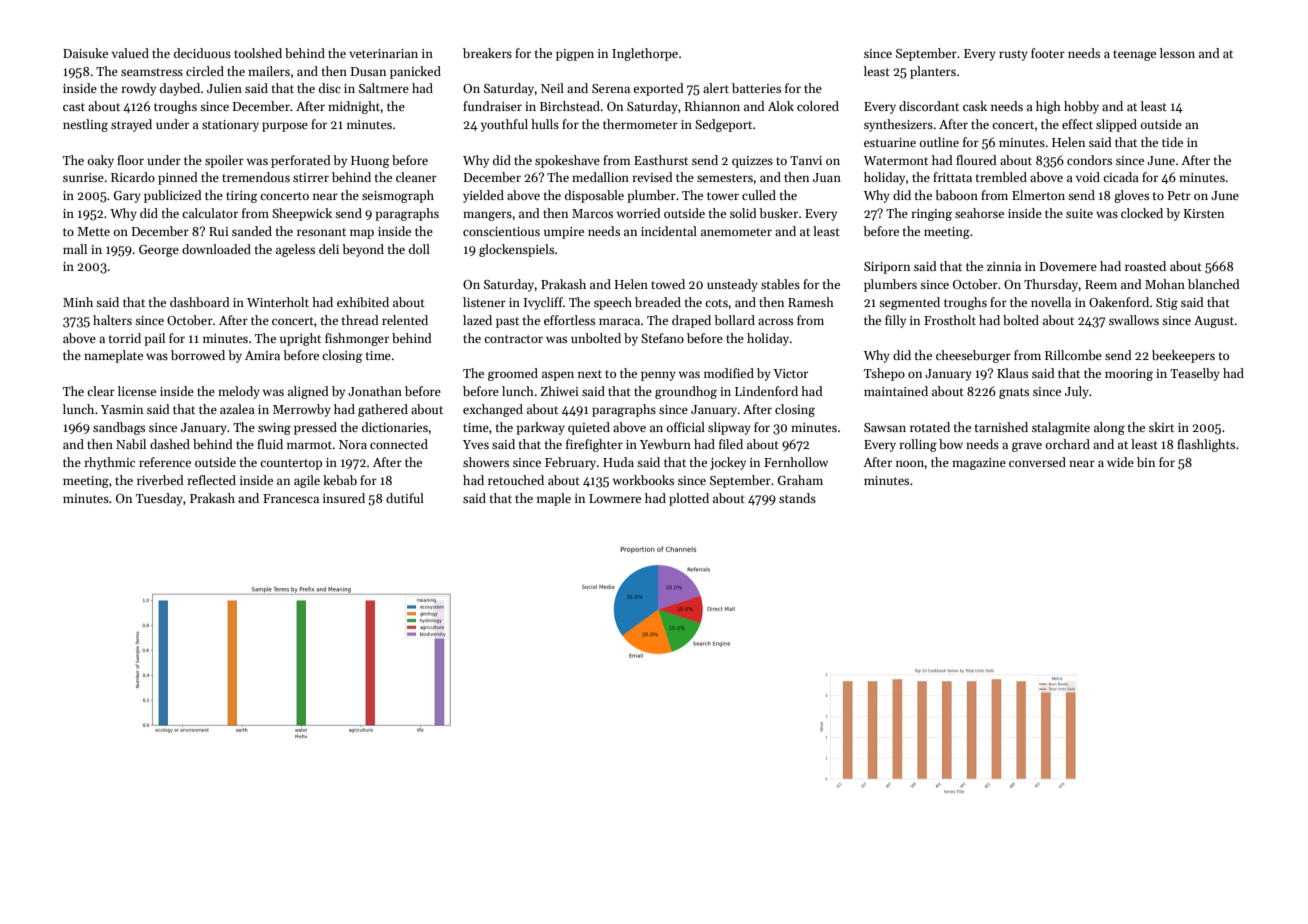  What do you see at coordinates (613, 303) in the screenshot?
I see `speech` at bounding box center [613, 303].
